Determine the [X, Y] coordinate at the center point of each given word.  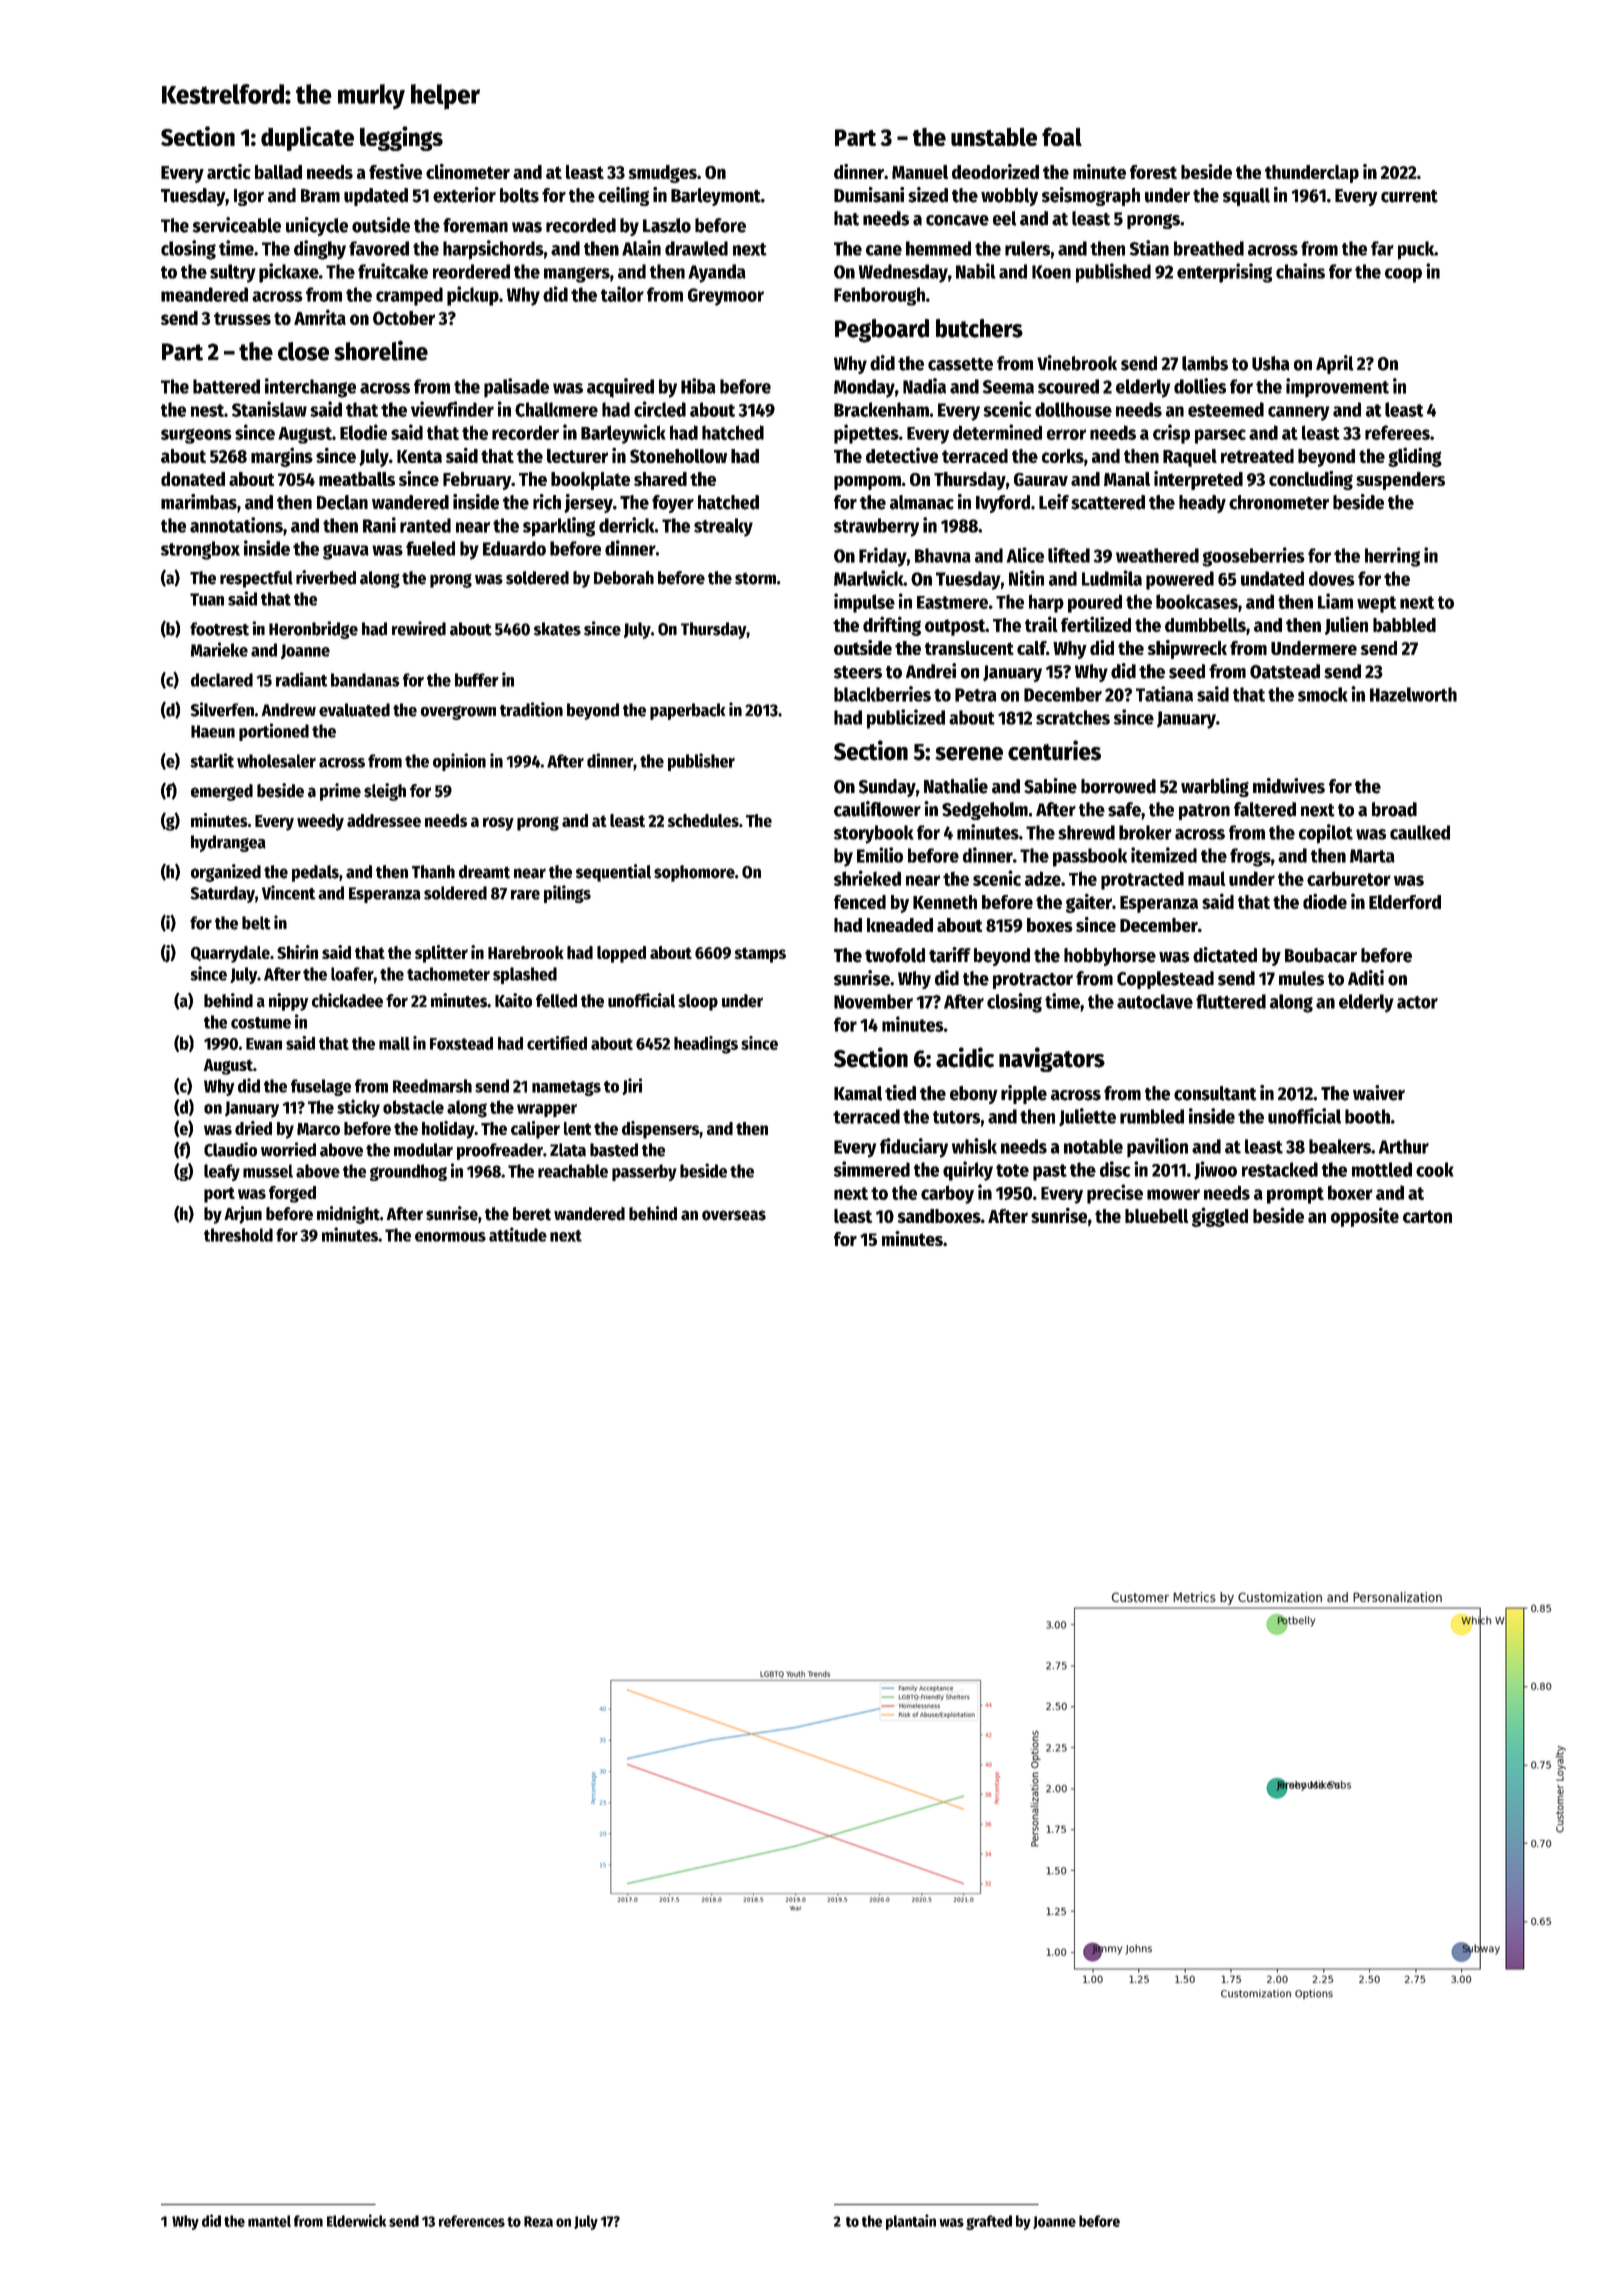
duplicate [307, 138]
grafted [989, 2222]
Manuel [920, 172]
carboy [947, 1194]
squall [1246, 197]
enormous [450, 1237]
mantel [269, 2221]
